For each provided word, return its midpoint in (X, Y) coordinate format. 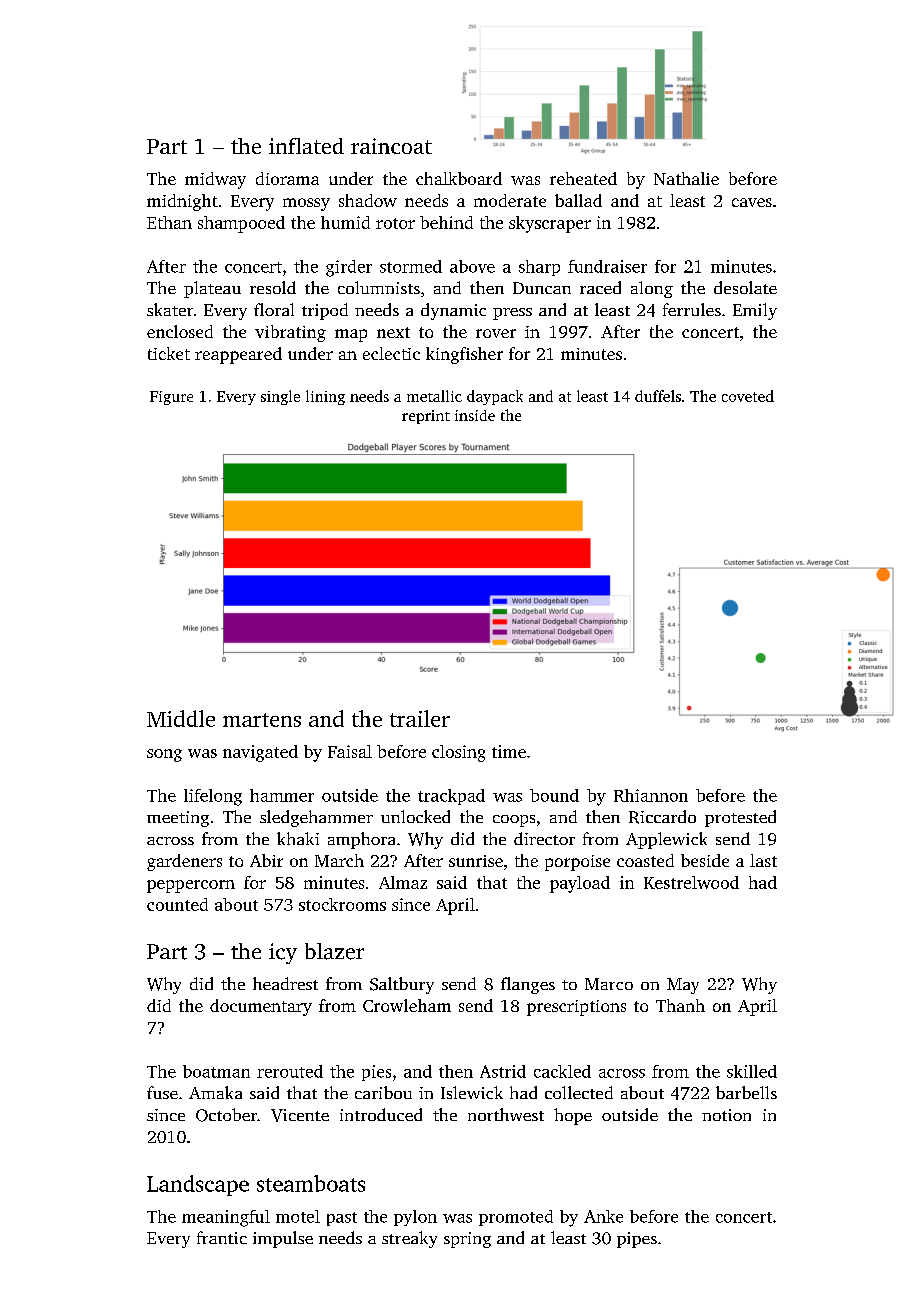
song (164, 755)
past (342, 1219)
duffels (658, 396)
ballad (578, 200)
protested (740, 818)
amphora (361, 840)
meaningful (226, 1218)
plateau (212, 289)
